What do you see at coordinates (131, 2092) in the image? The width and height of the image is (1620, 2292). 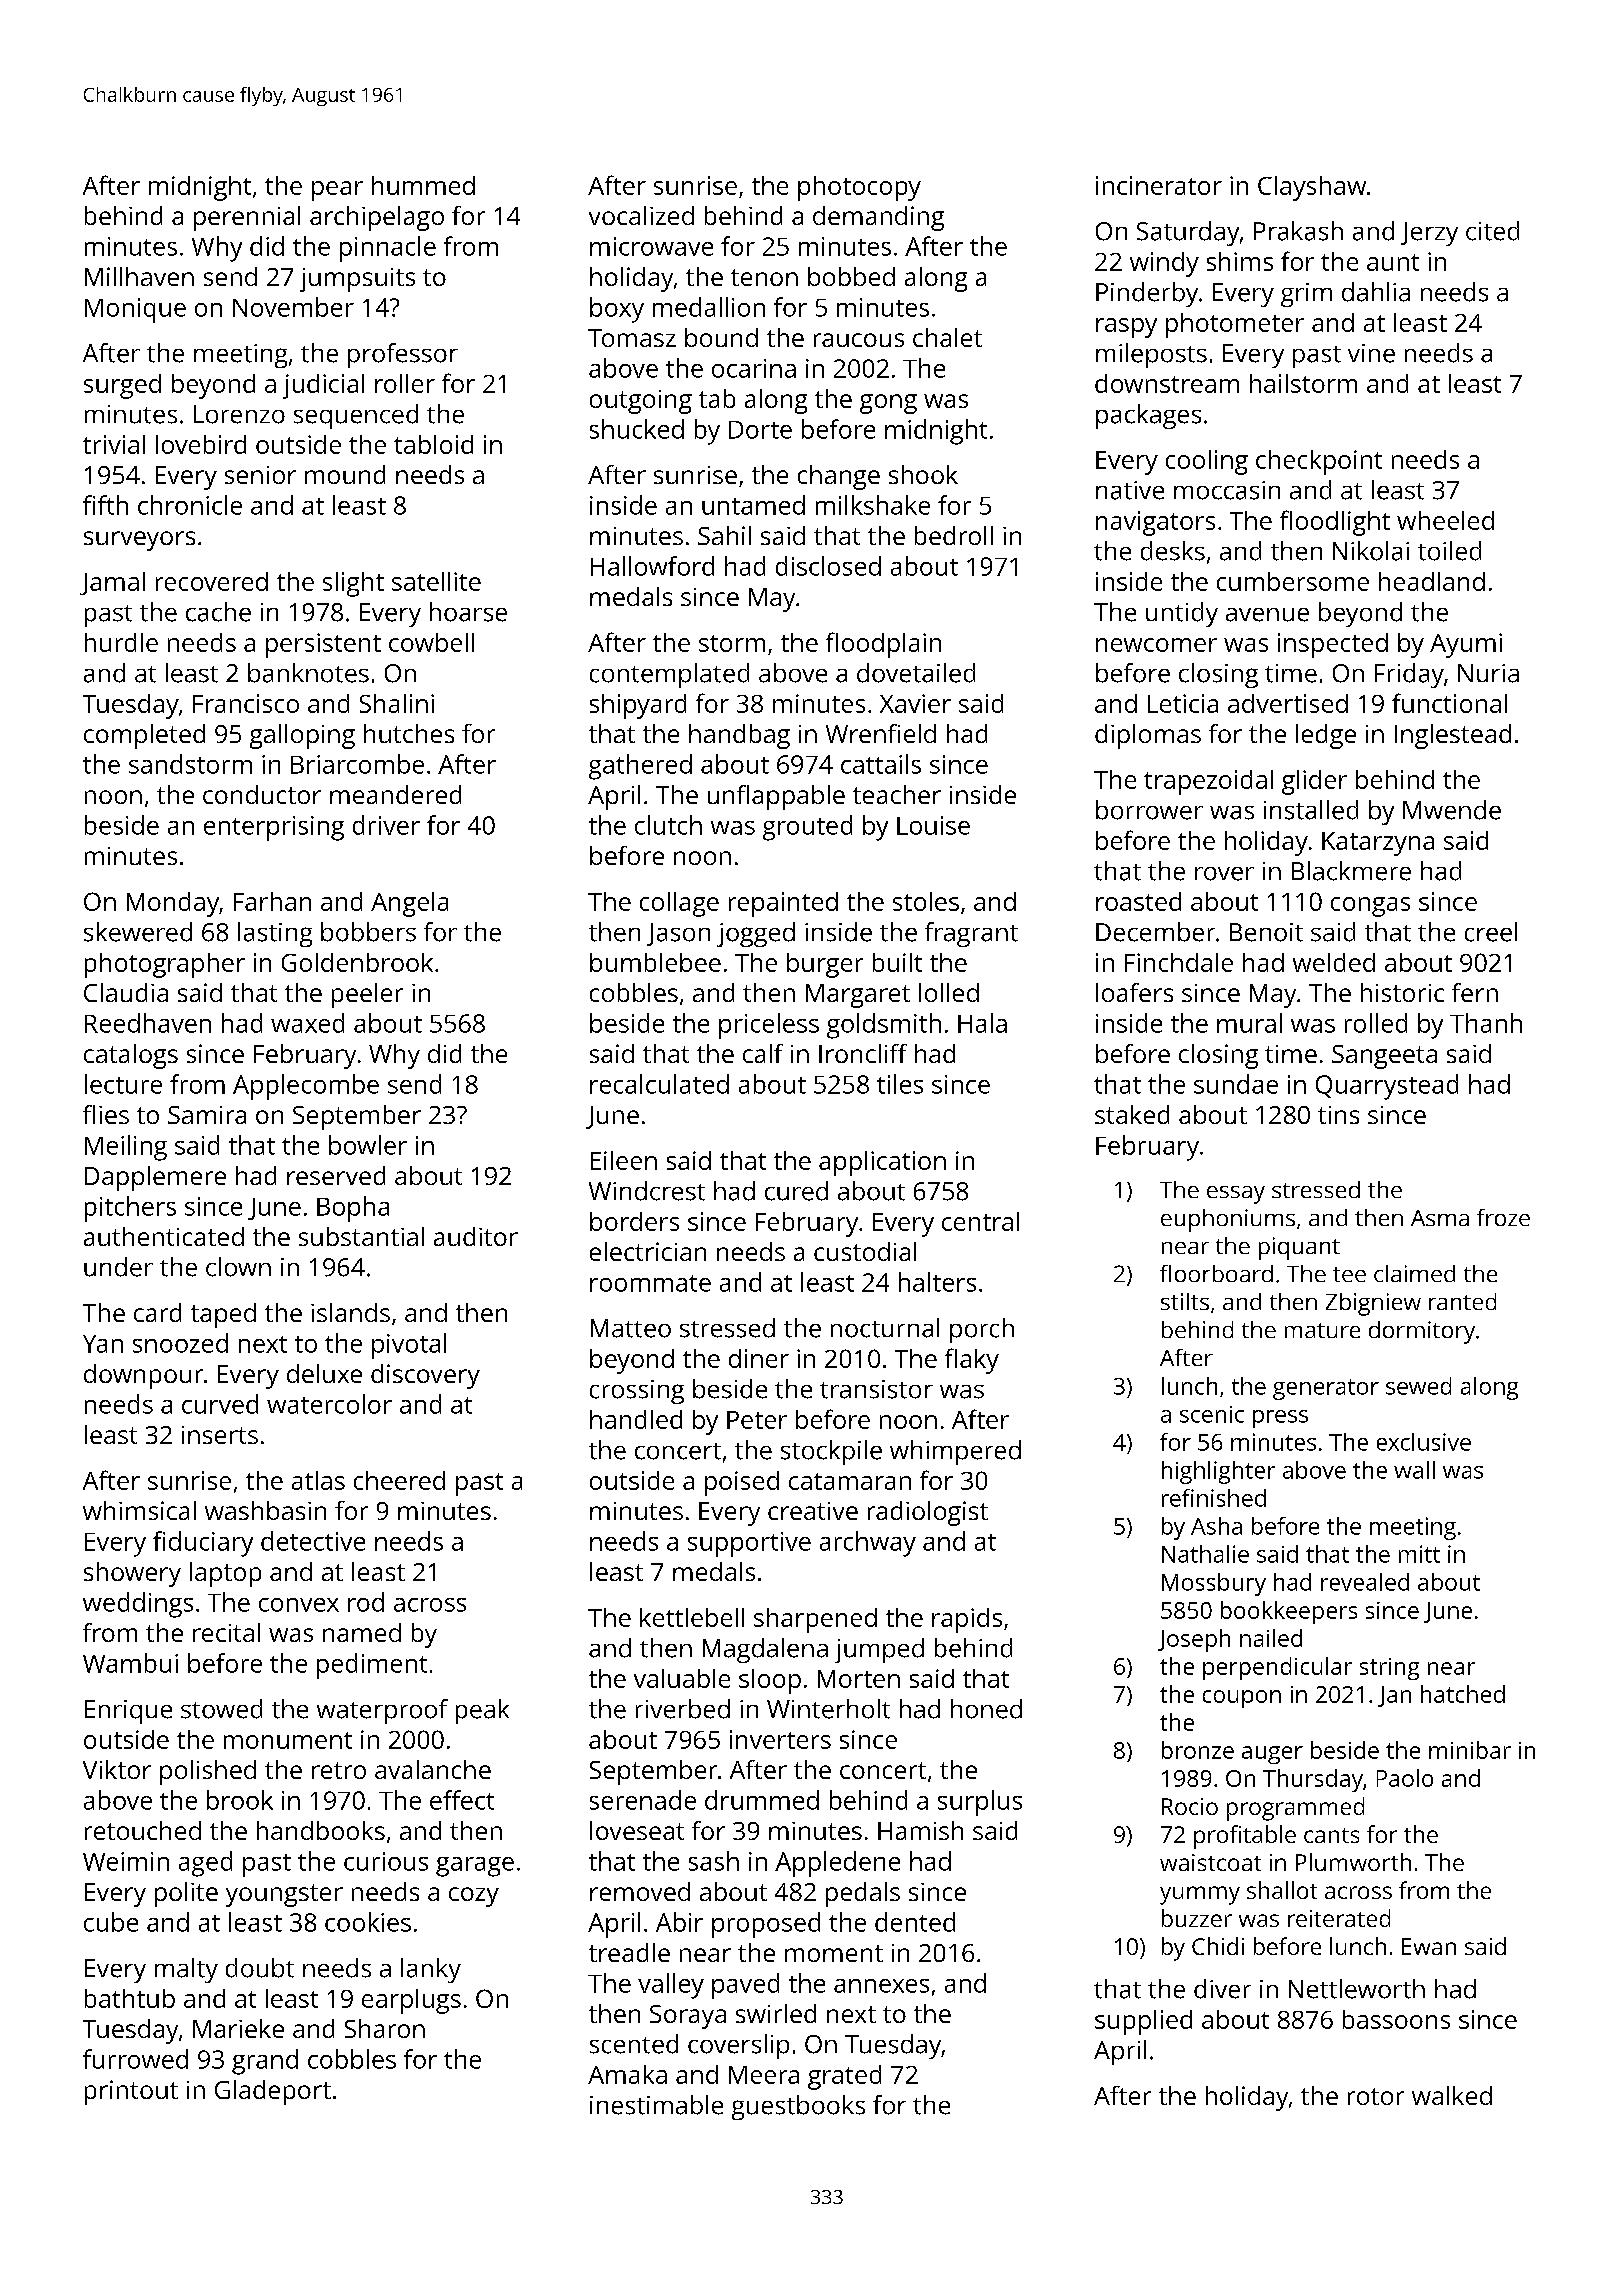 I see `printout` at bounding box center [131, 2092].
